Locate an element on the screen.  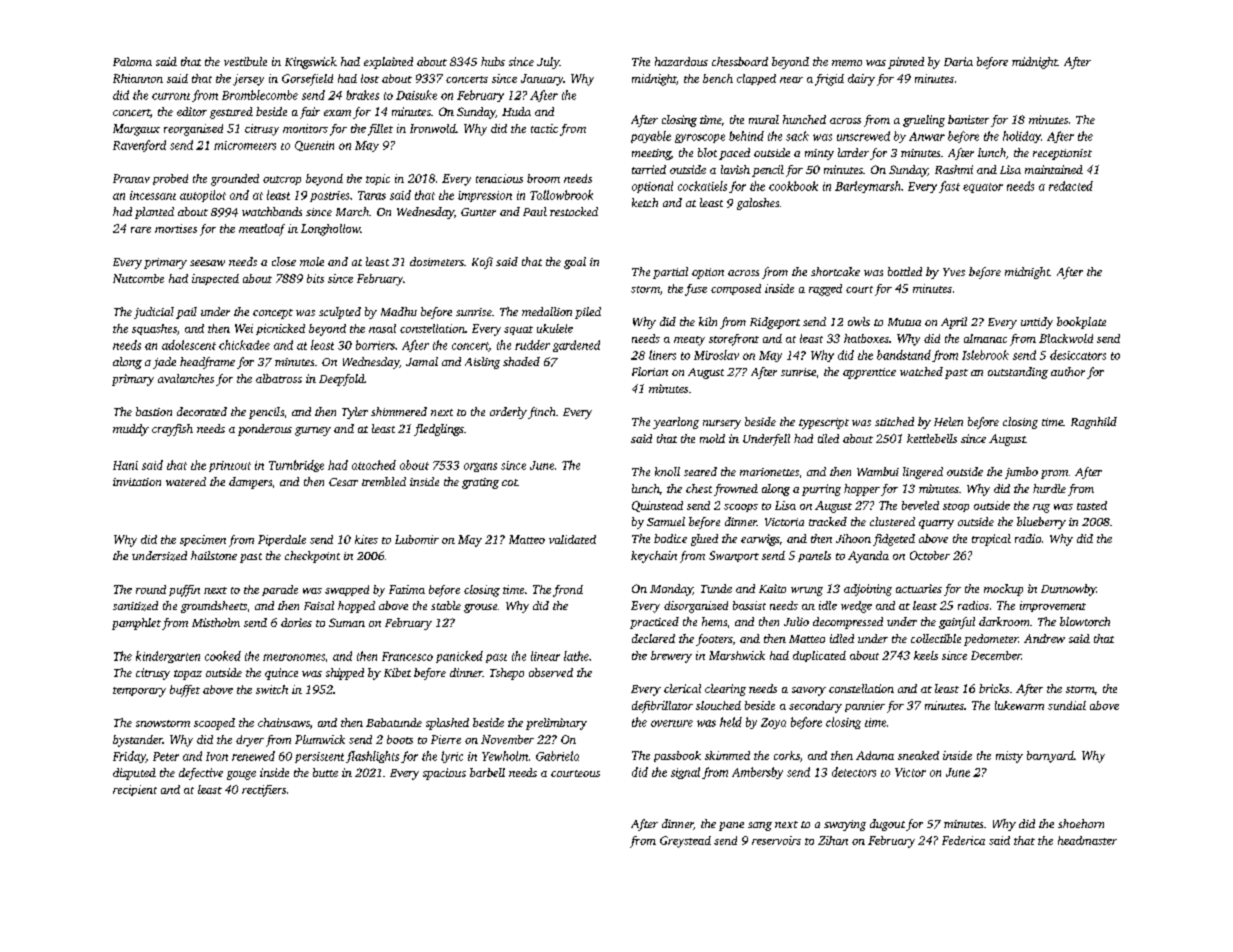
Kofi is located at coordinates (482, 263).
